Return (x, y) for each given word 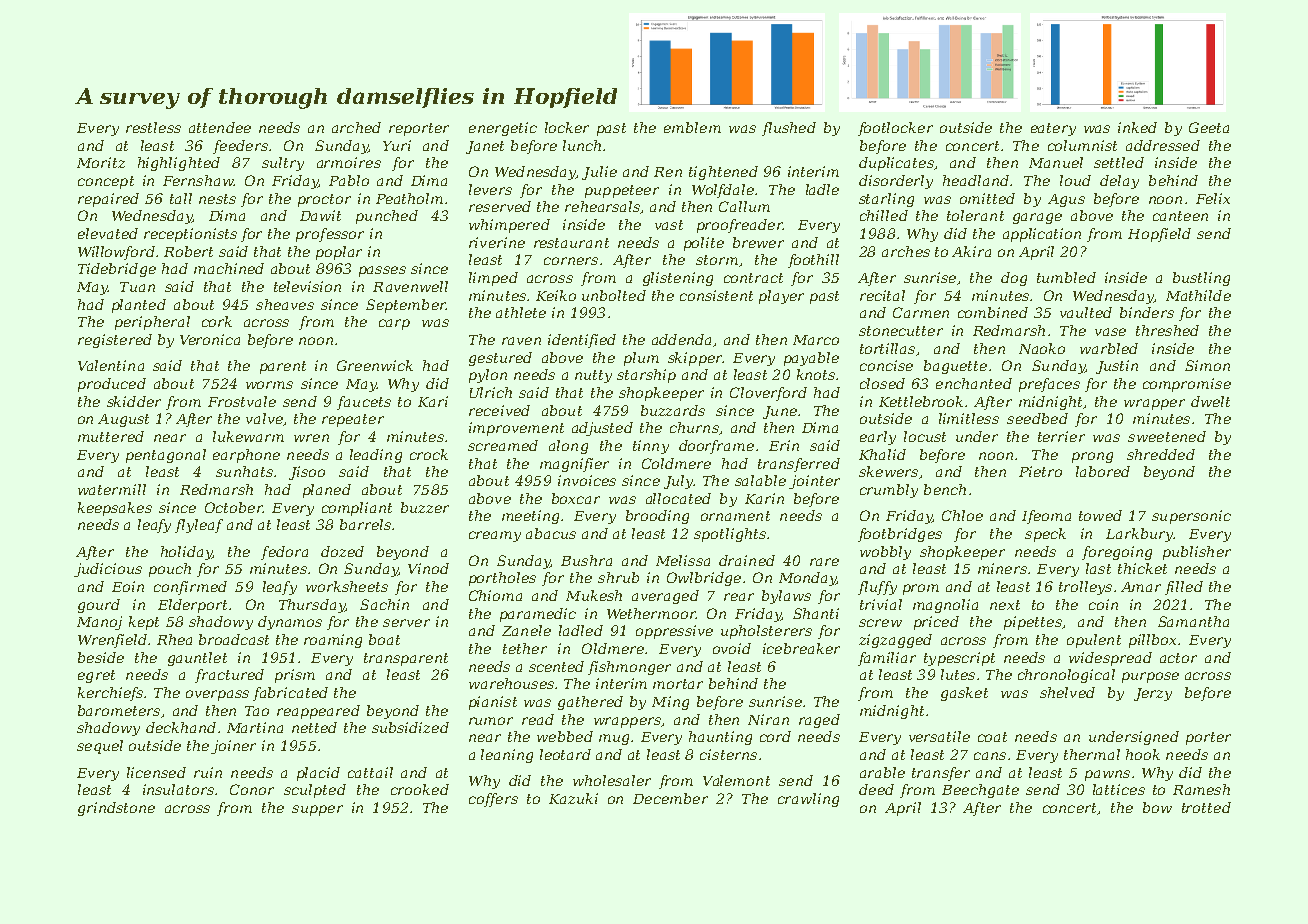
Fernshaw (198, 180)
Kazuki (573, 798)
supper (317, 810)
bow (1157, 807)
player (781, 297)
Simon (1207, 365)
